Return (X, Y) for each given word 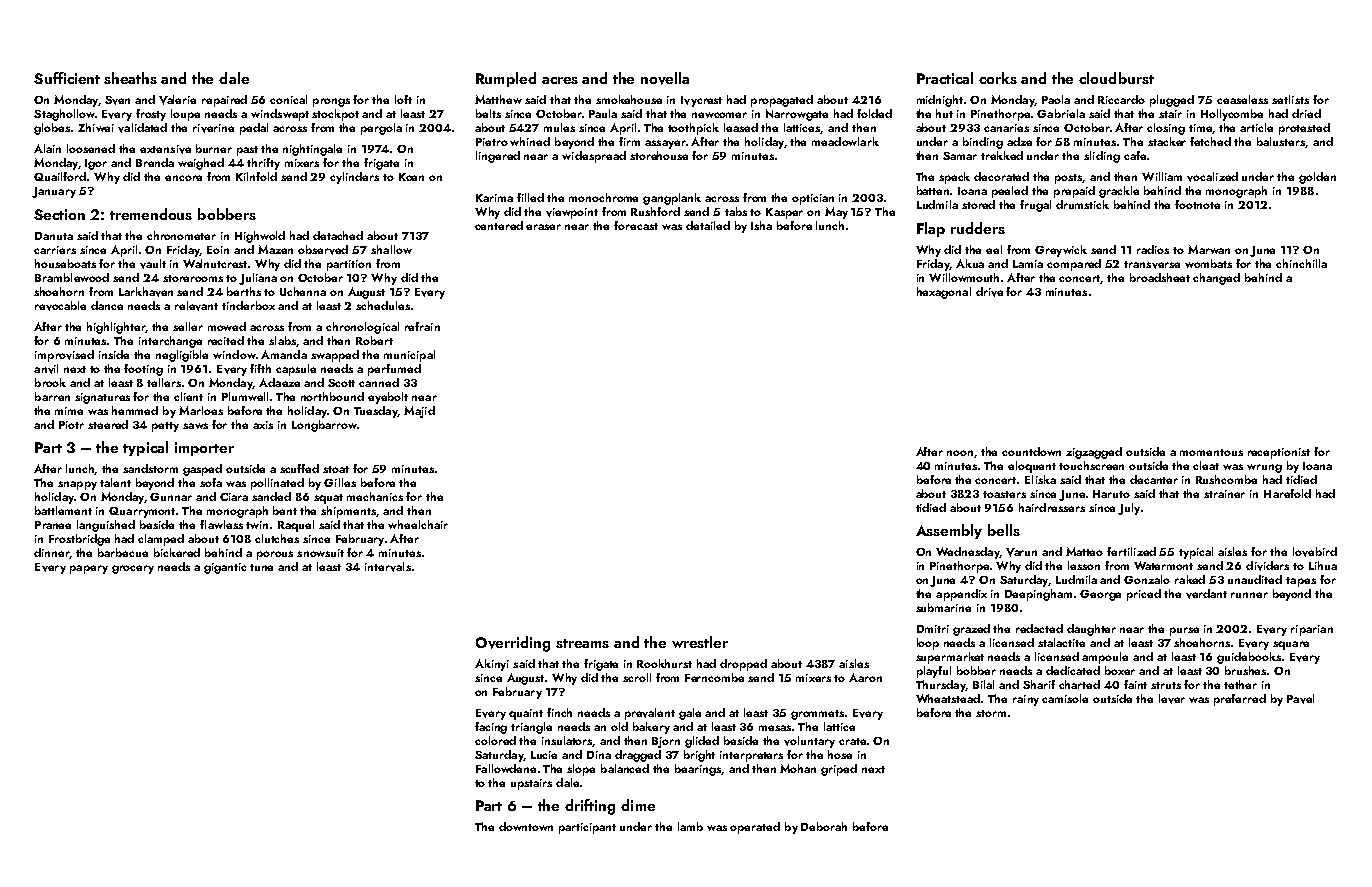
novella (665, 78)
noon (961, 454)
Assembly (949, 531)
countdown (1031, 451)
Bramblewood (72, 277)
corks (998, 78)
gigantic (225, 568)
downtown (526, 826)
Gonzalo (1147, 579)
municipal (409, 356)
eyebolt (388, 398)
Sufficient (67, 78)
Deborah (824, 826)
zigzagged (1094, 453)
